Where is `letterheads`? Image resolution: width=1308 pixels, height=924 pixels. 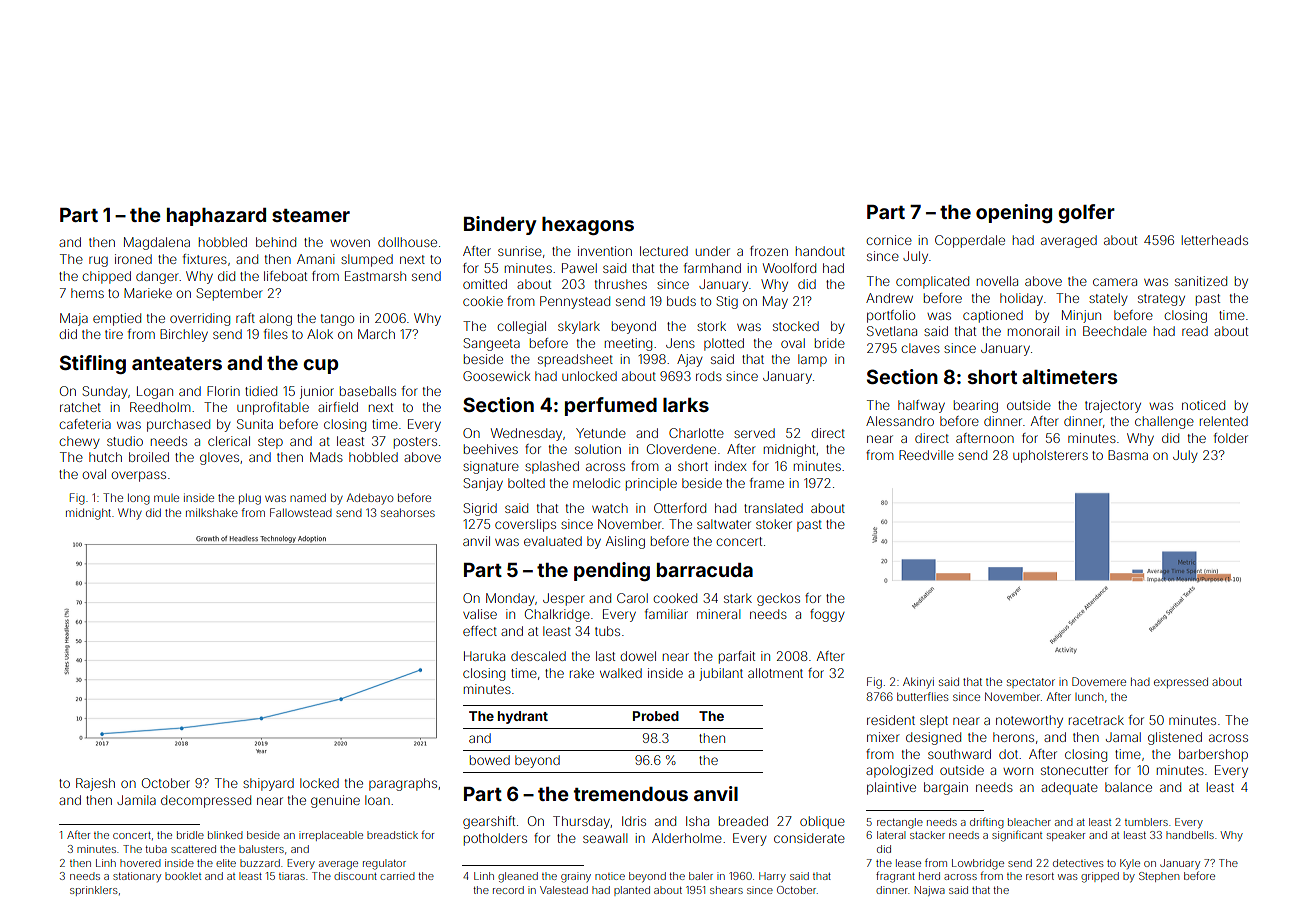 letterheads is located at coordinates (1215, 240).
